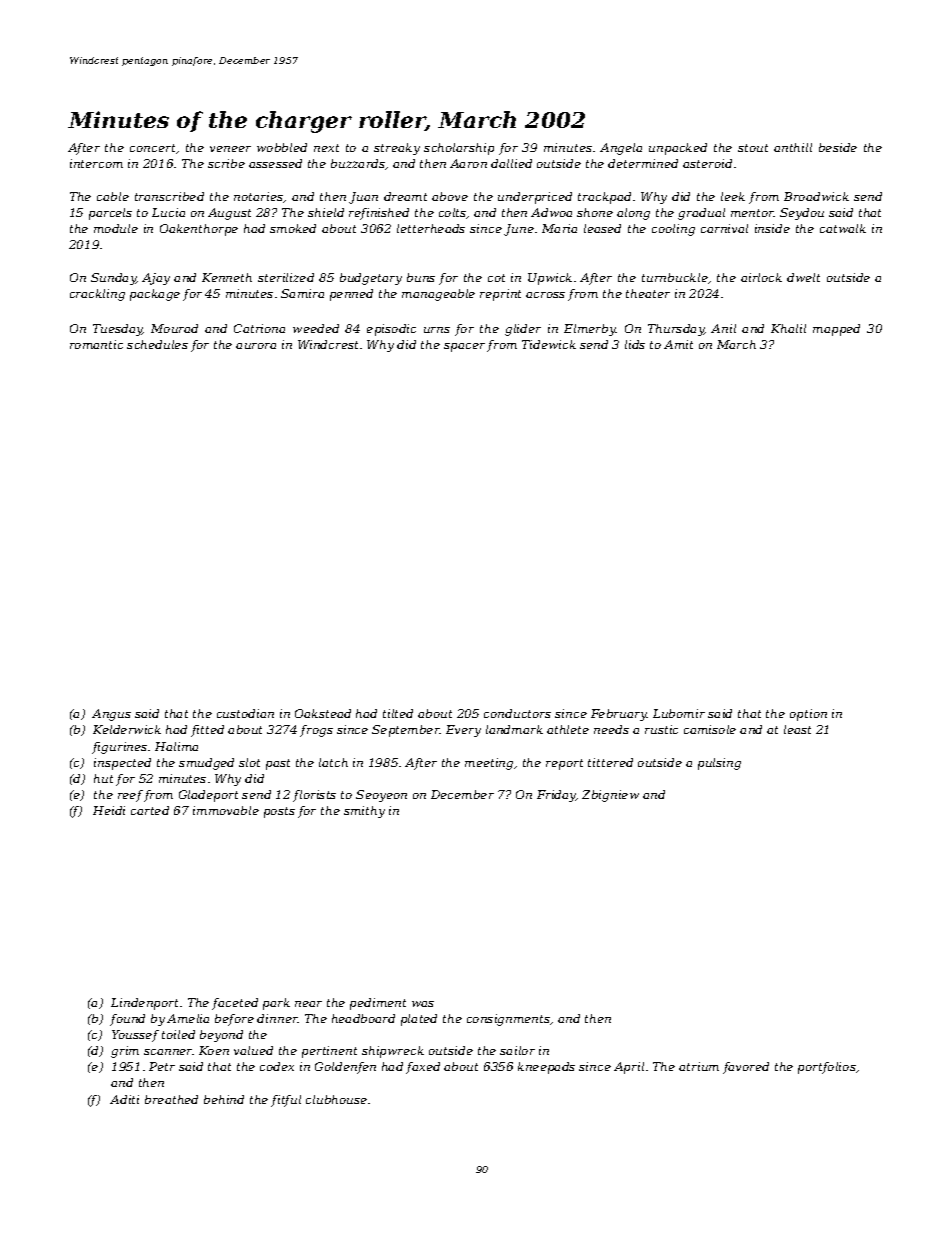 This screenshot has width=952, height=1233. I want to click on crackling, so click(97, 295).
